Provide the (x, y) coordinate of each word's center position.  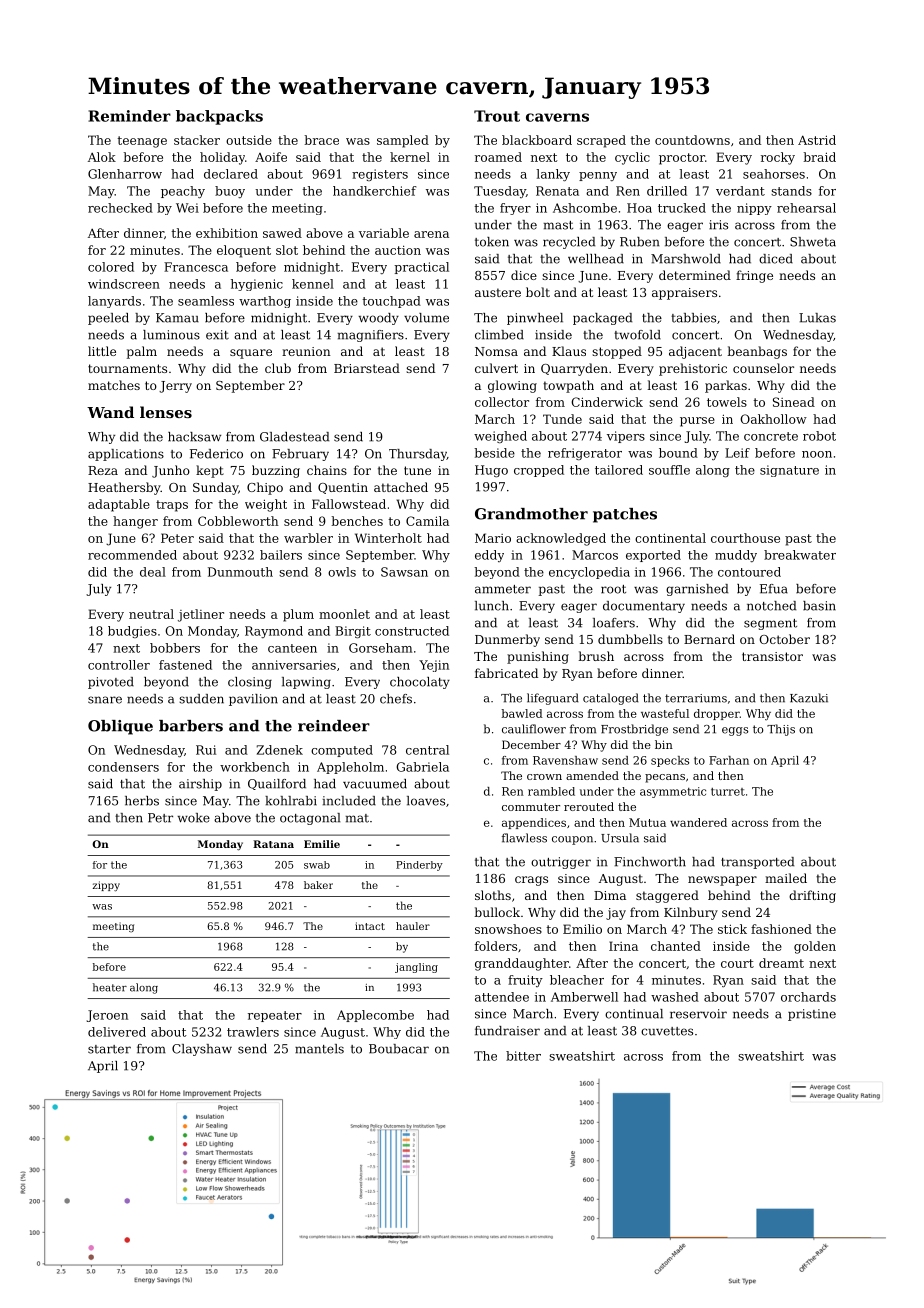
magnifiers (371, 336)
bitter (523, 1056)
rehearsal (806, 208)
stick (732, 929)
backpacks (219, 117)
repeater (275, 1016)
